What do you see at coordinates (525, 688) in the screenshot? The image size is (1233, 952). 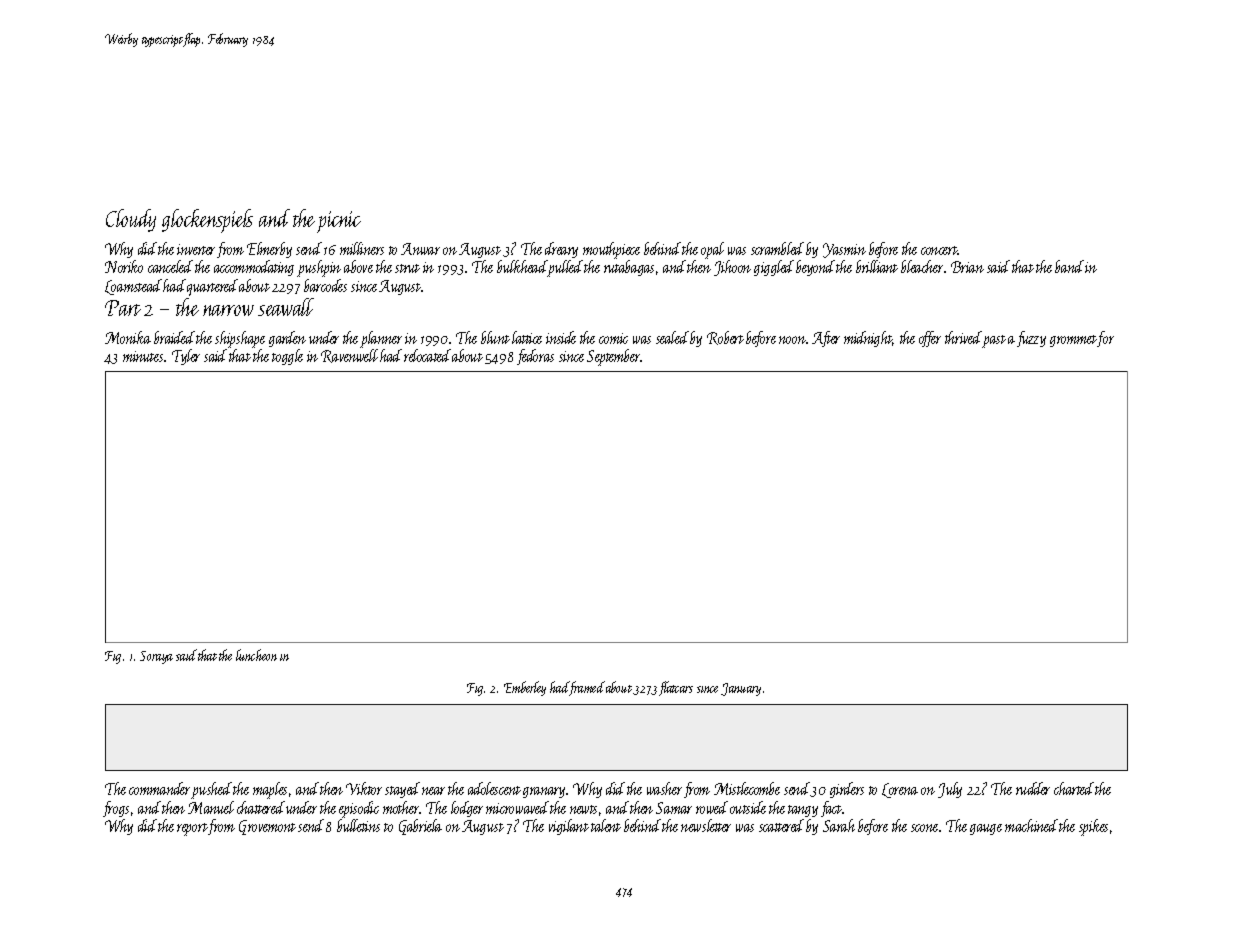 I see `Emberley` at bounding box center [525, 688].
